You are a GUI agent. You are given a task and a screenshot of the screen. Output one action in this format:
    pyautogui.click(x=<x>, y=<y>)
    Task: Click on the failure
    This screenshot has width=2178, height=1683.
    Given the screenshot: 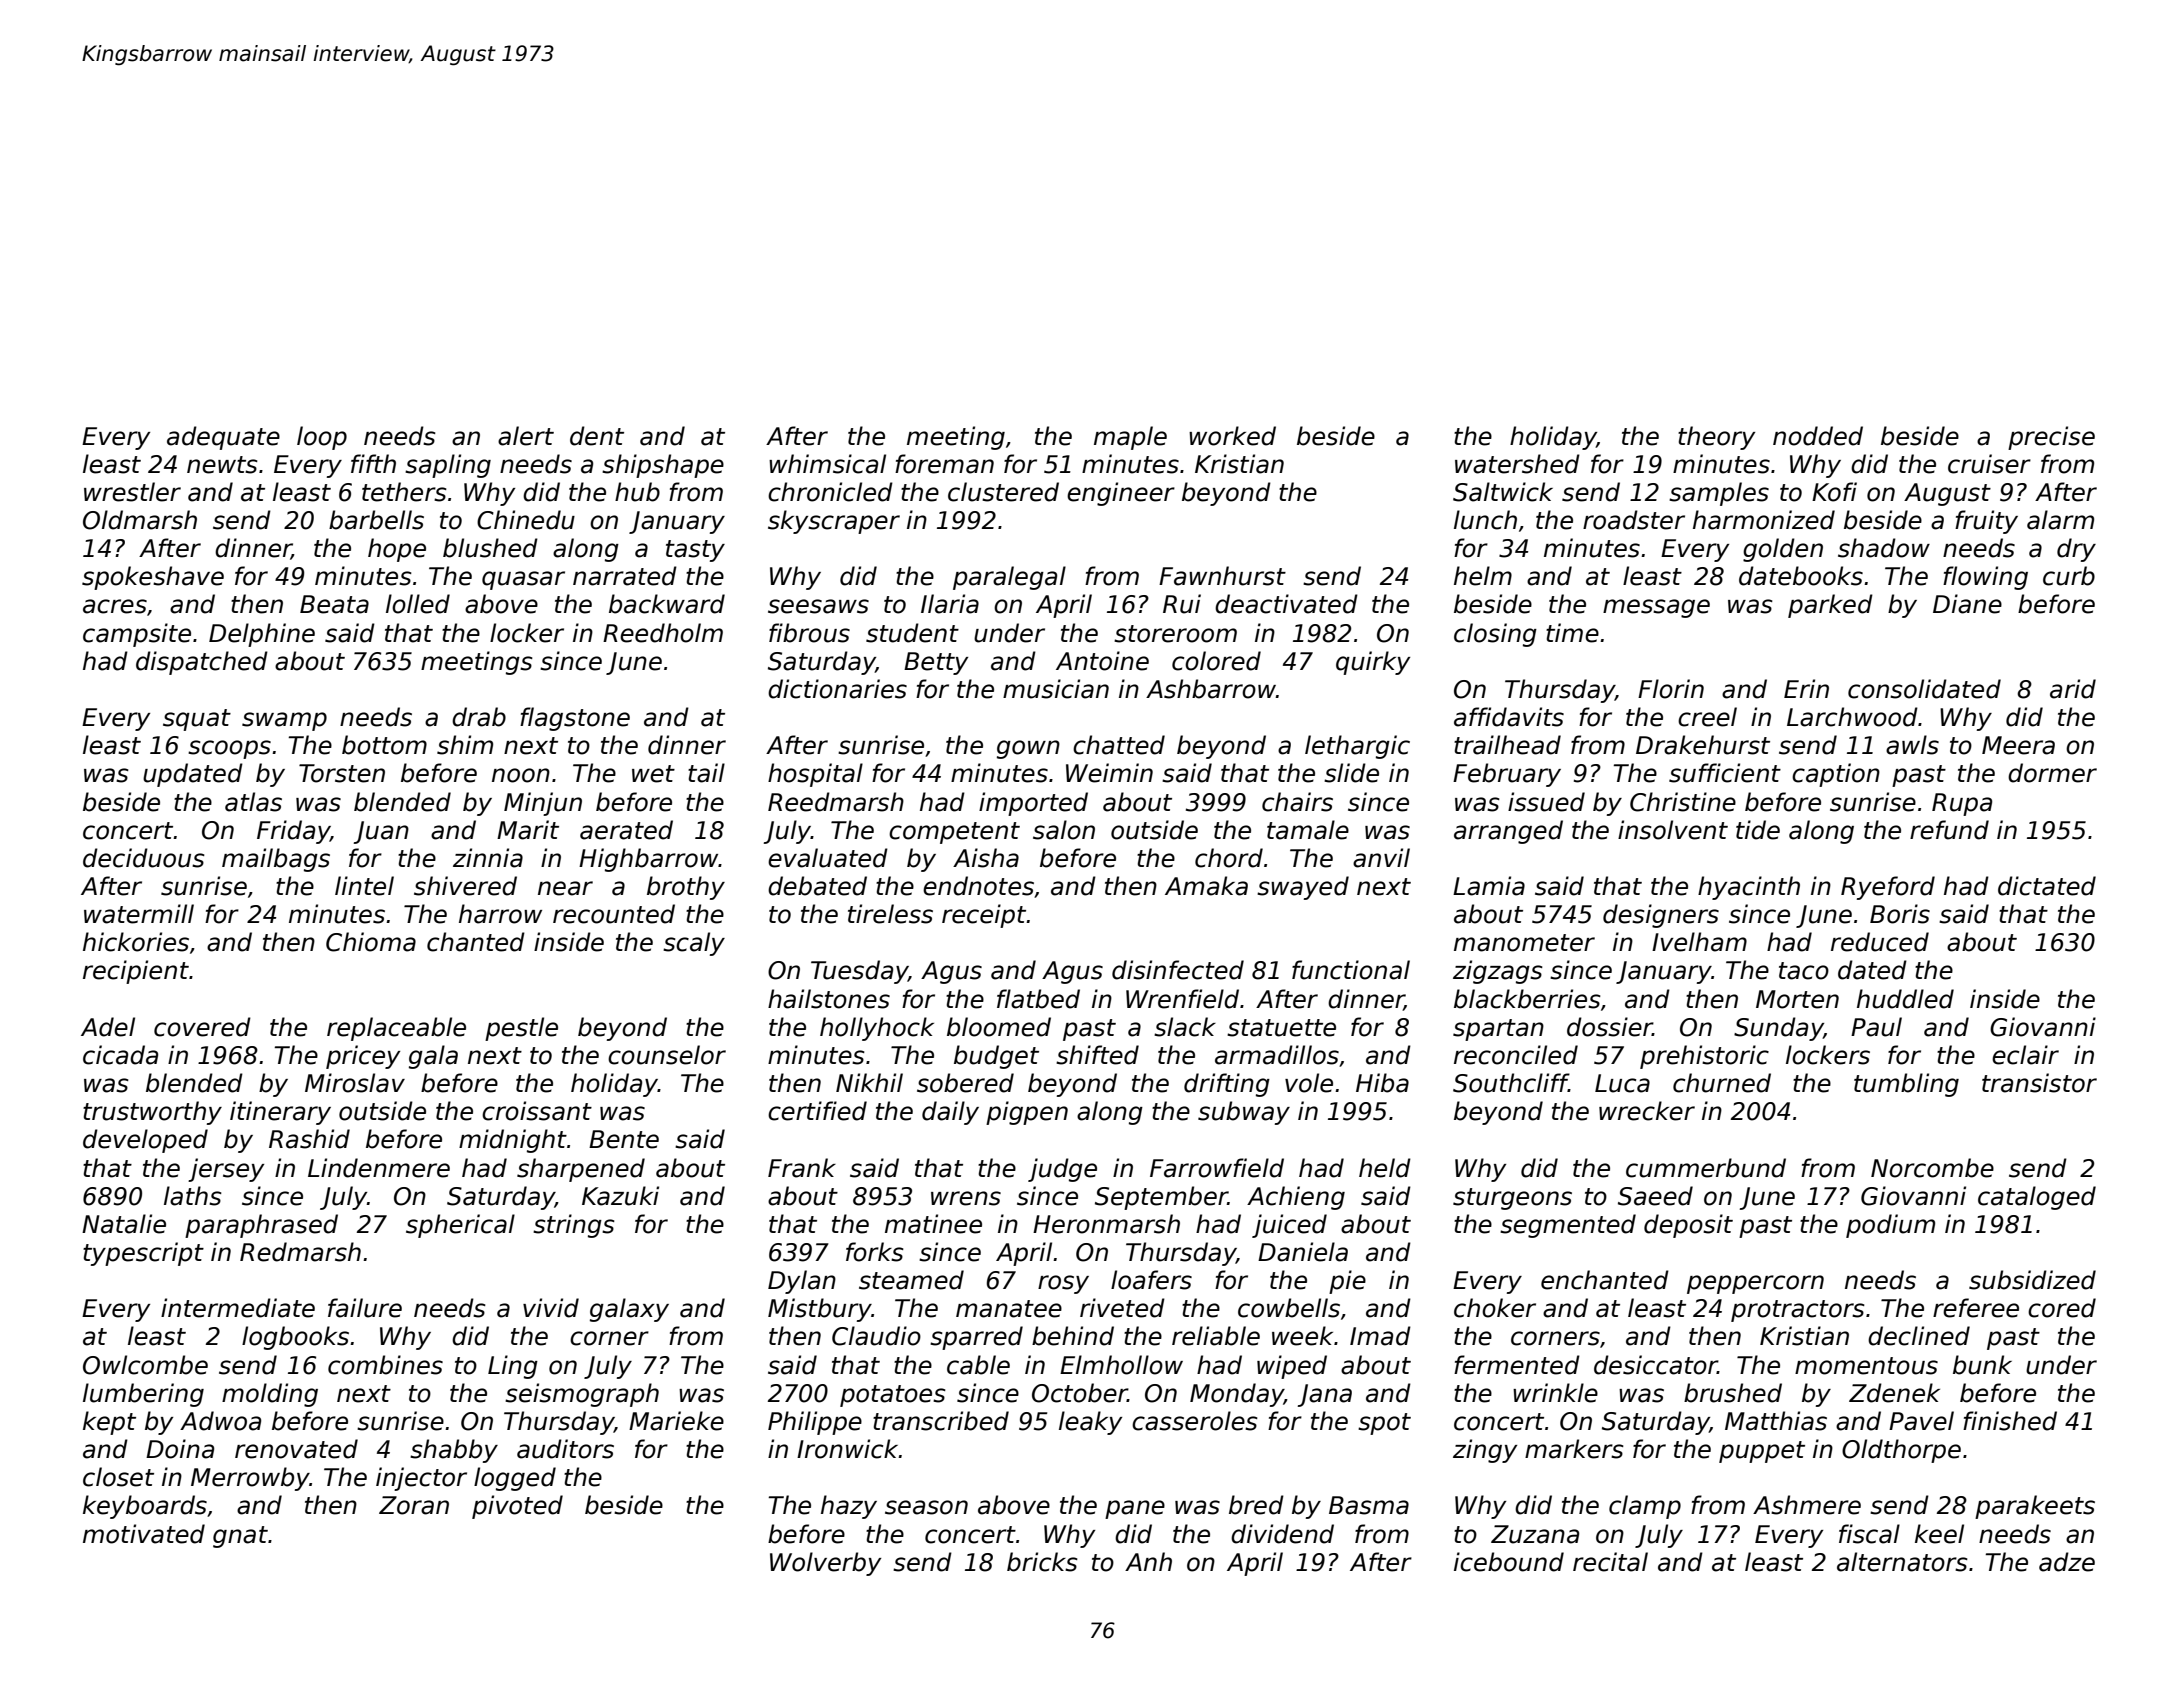 What is the action you would take?
    pyautogui.click(x=365, y=1308)
